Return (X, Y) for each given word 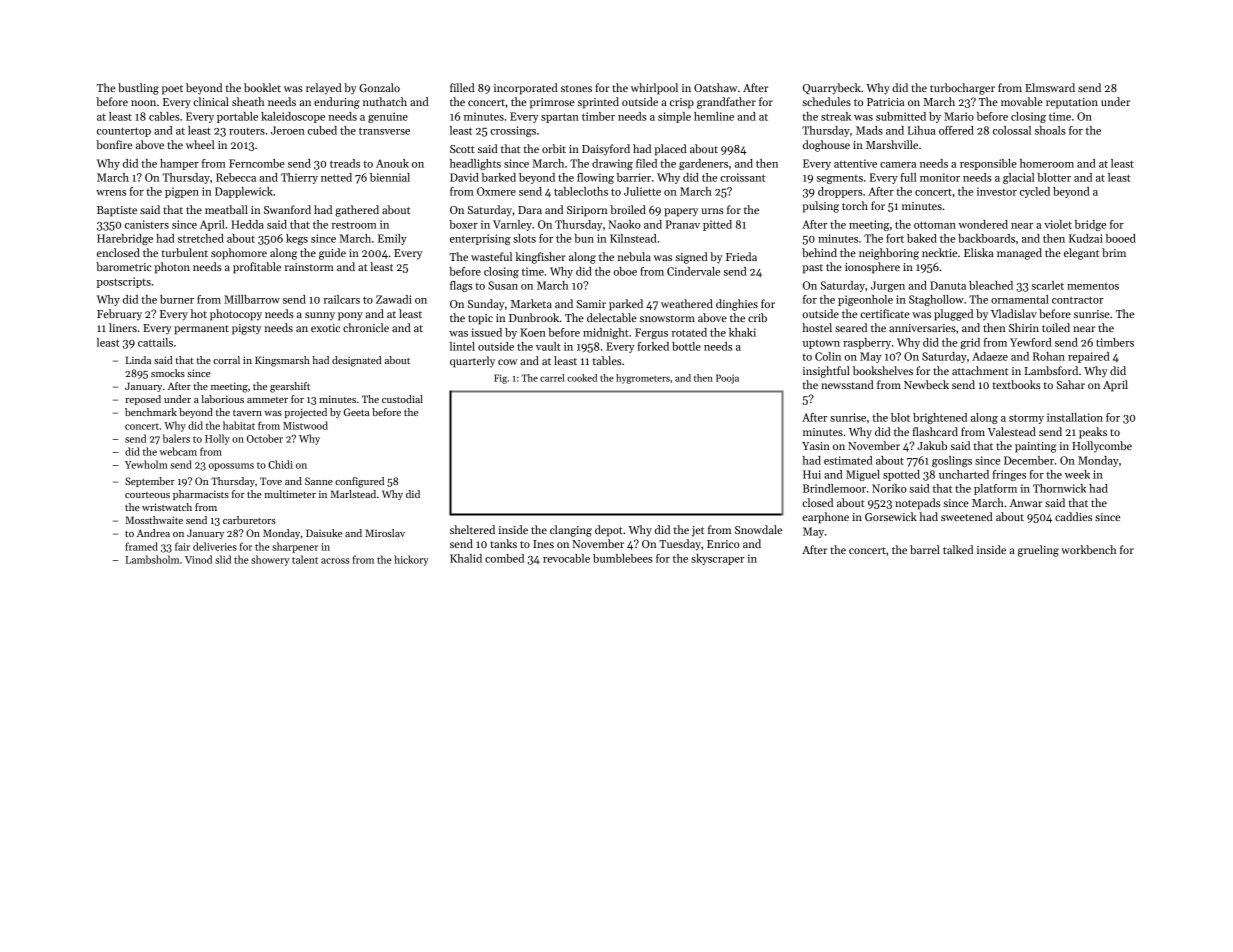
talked (958, 549)
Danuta (948, 285)
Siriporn (587, 211)
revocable (566, 558)
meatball (226, 209)
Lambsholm (152, 559)
